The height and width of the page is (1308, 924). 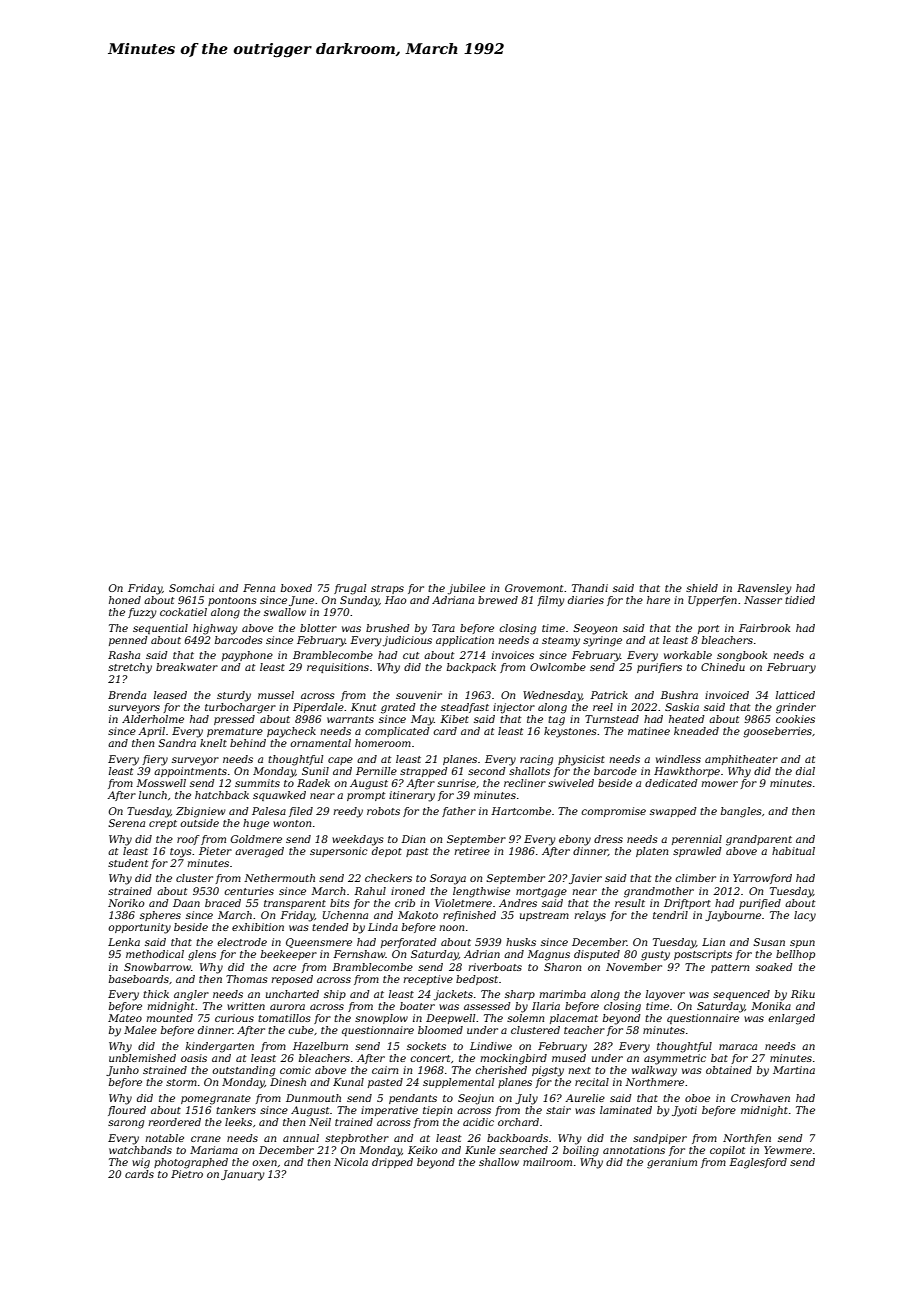 I want to click on teacher, so click(x=584, y=1030).
